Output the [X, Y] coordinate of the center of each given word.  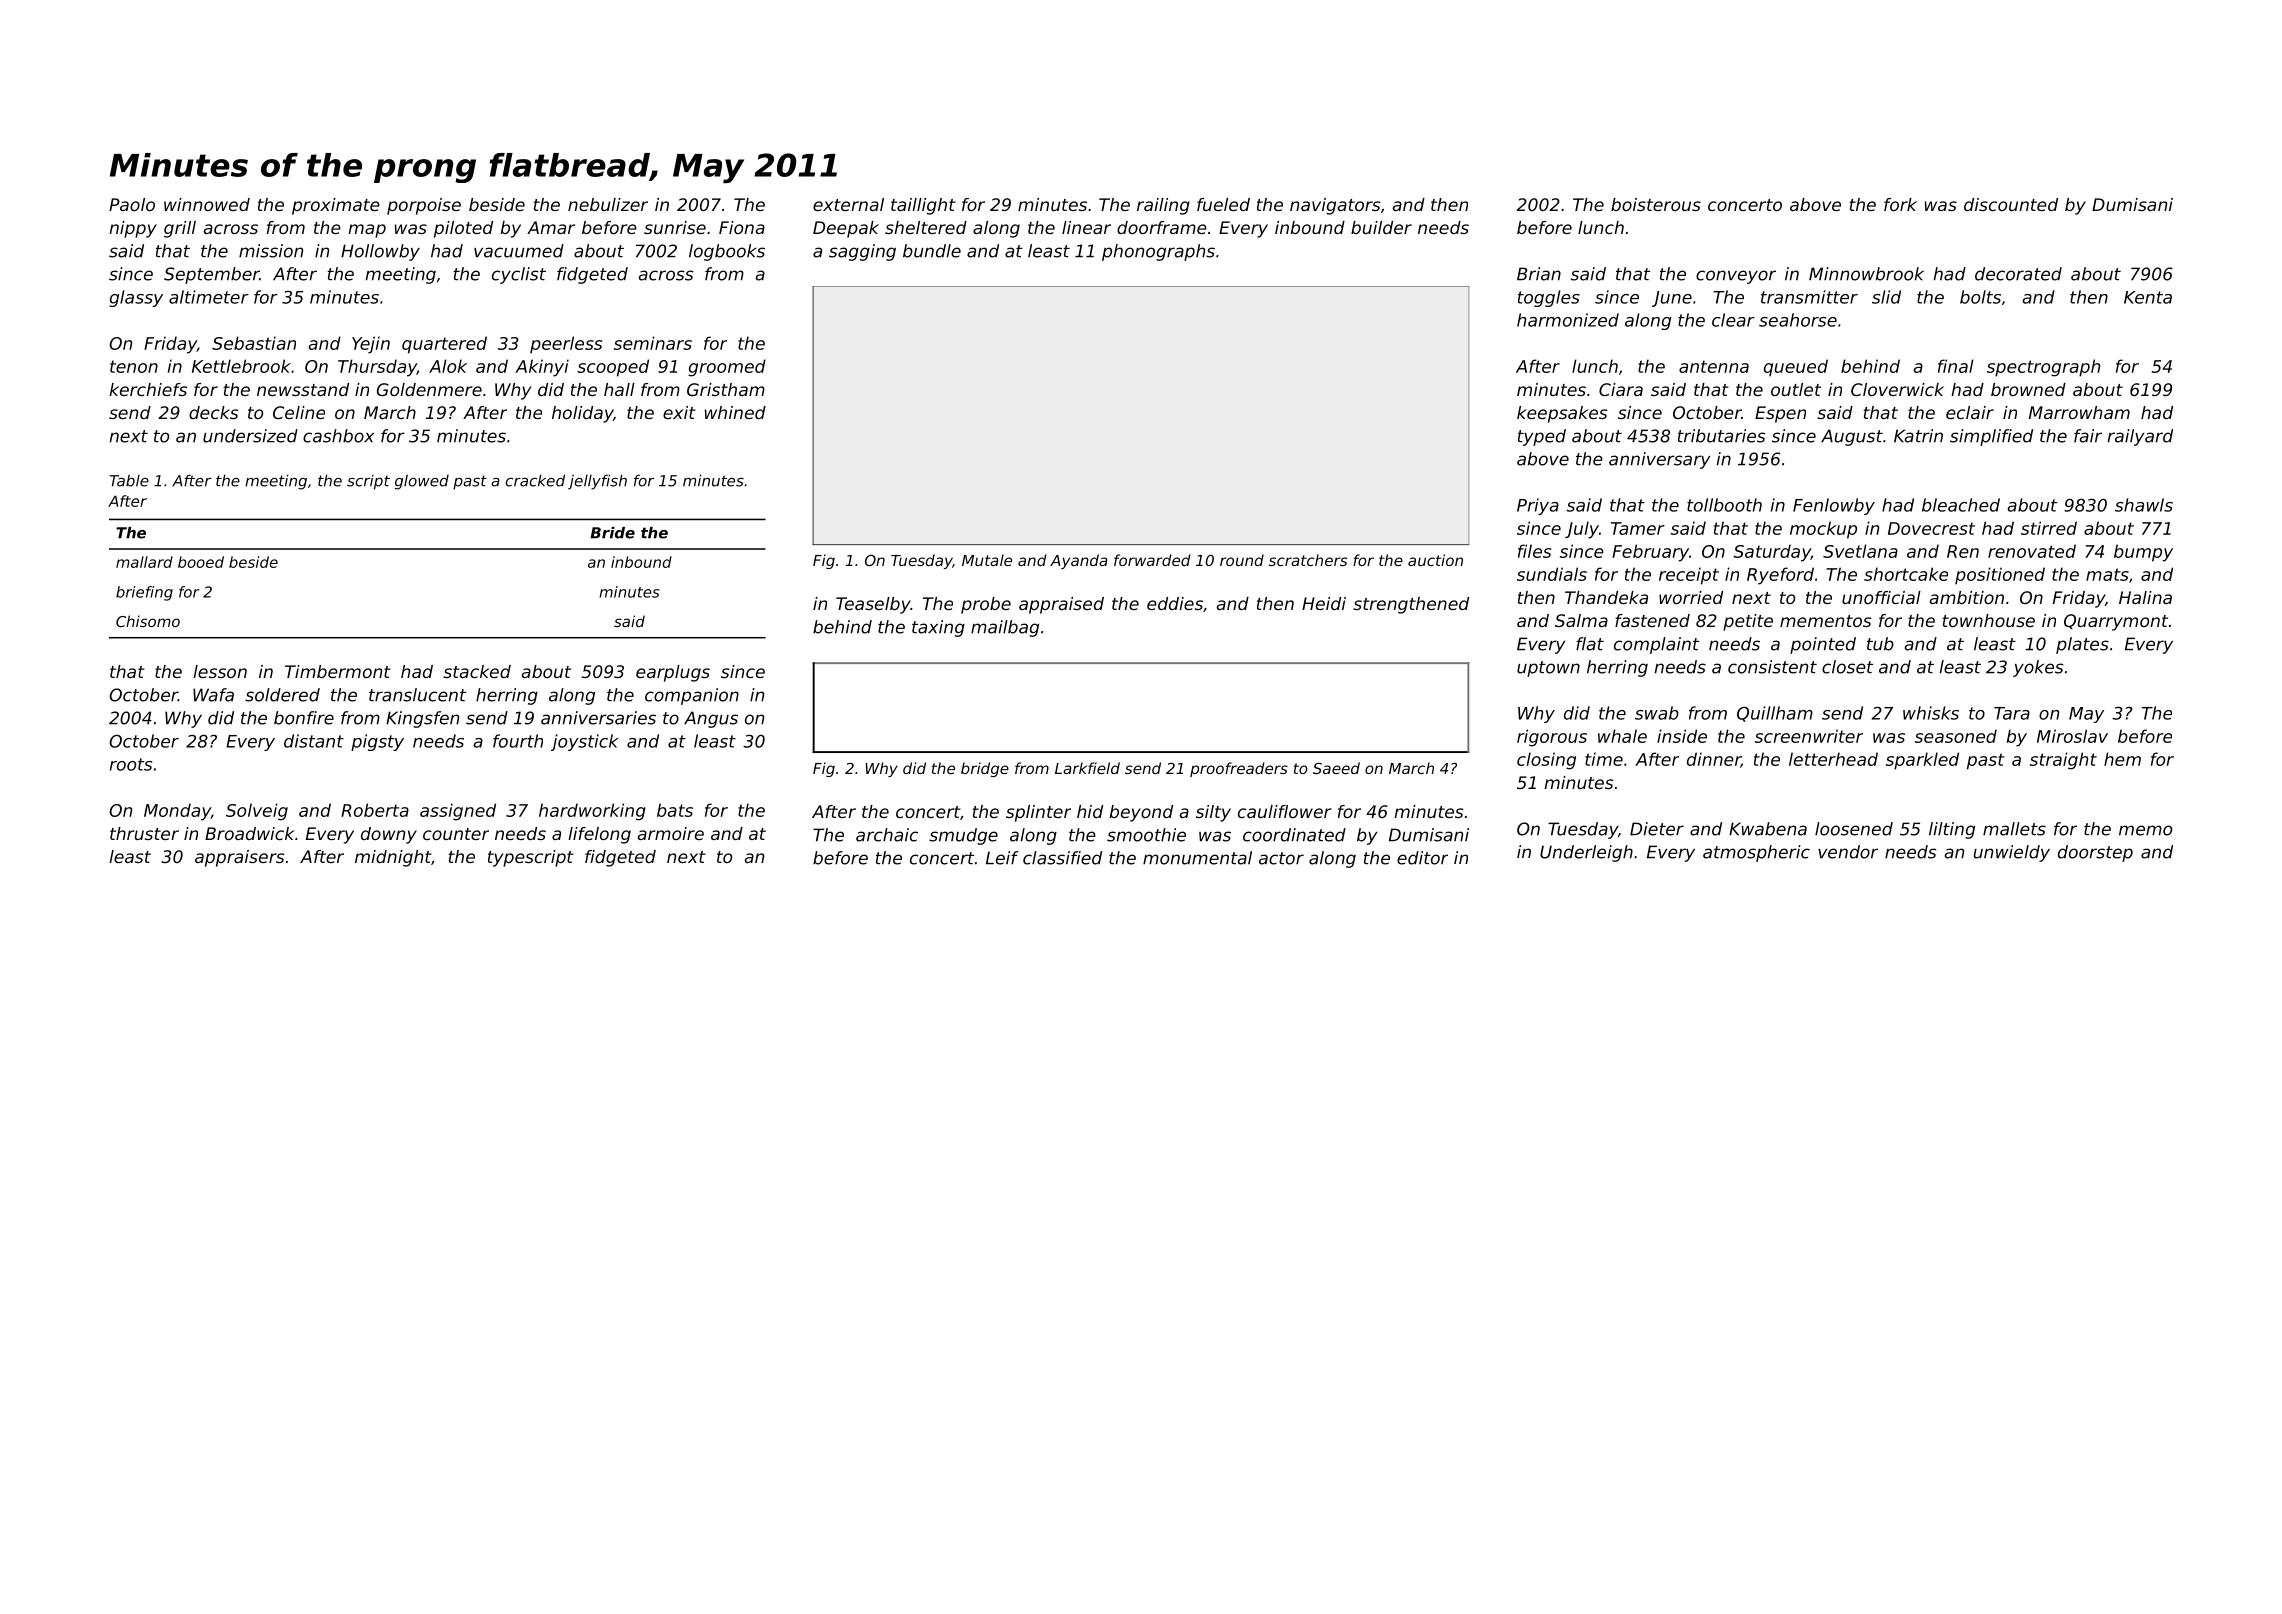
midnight [393, 858]
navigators [1335, 206]
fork [1900, 204]
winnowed [207, 204]
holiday [582, 414]
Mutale [987, 560]
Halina [2145, 597]
